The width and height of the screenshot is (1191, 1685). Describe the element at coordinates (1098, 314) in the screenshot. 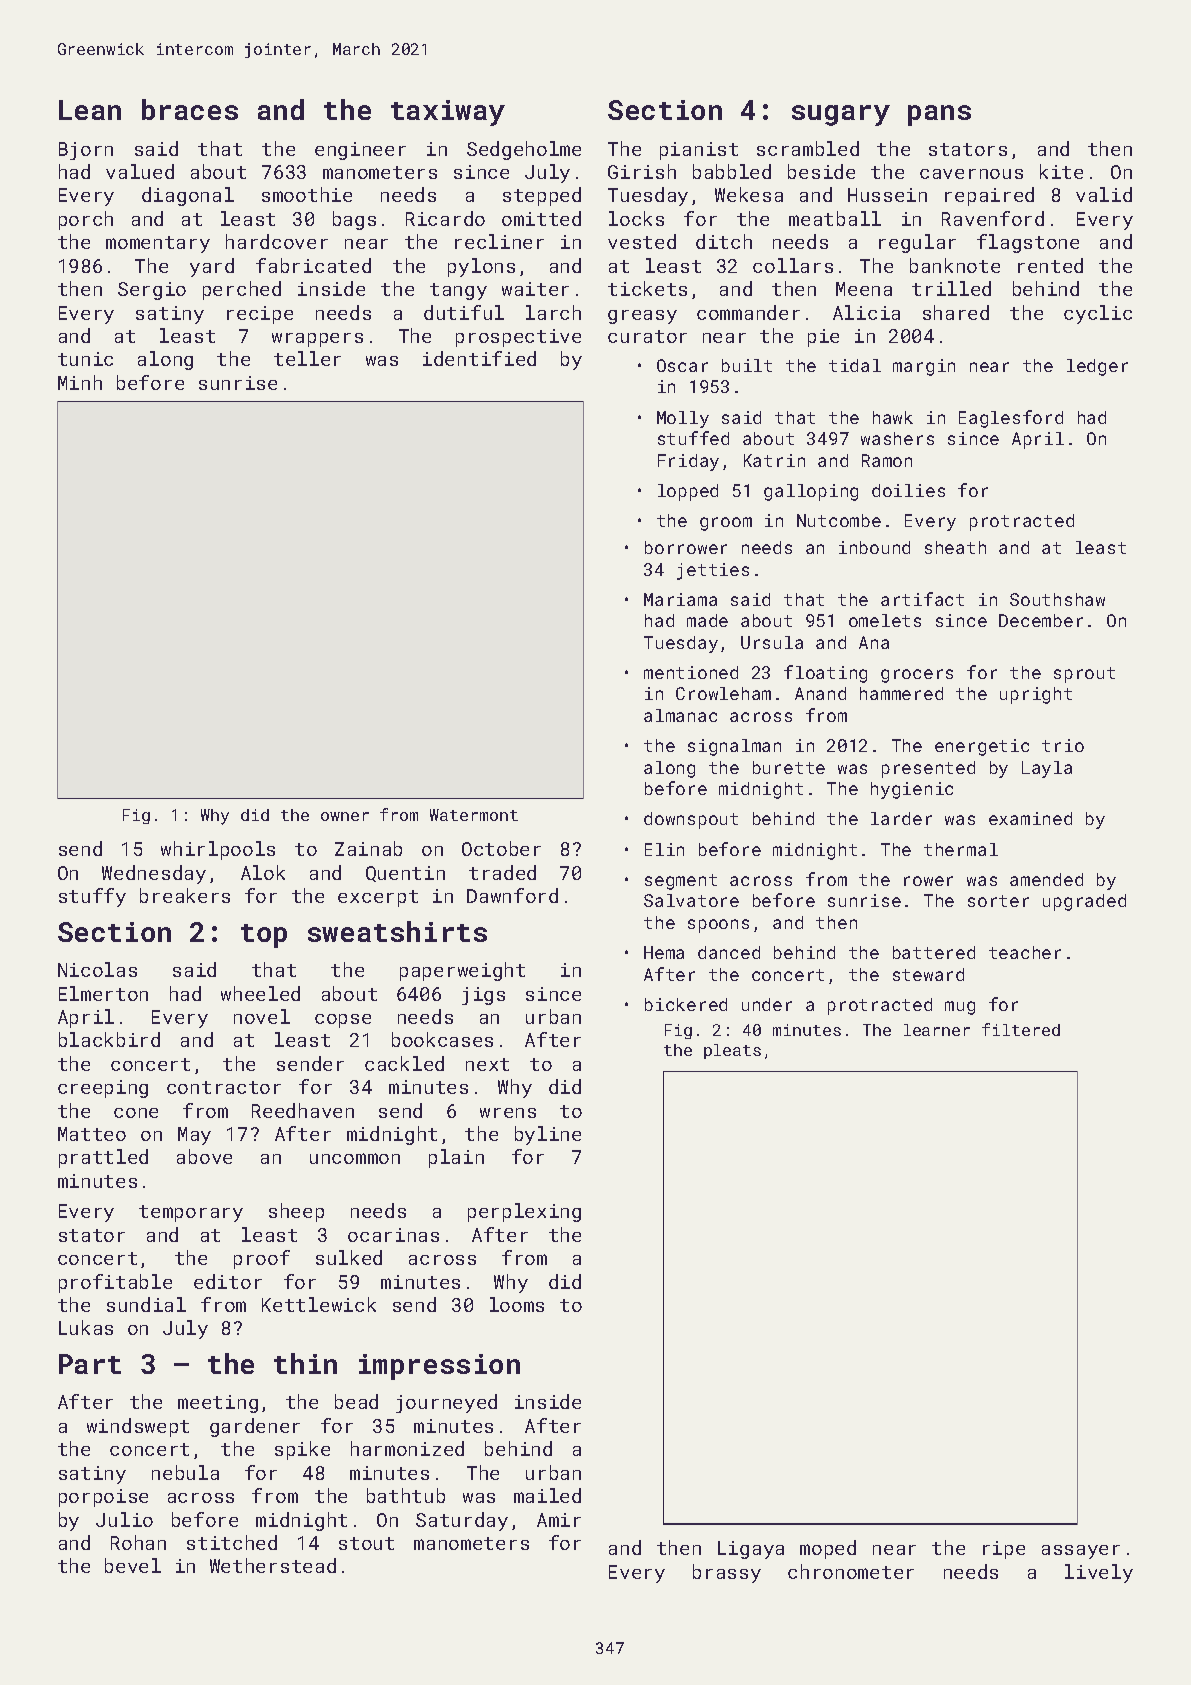

I see `cyclic` at that location.
